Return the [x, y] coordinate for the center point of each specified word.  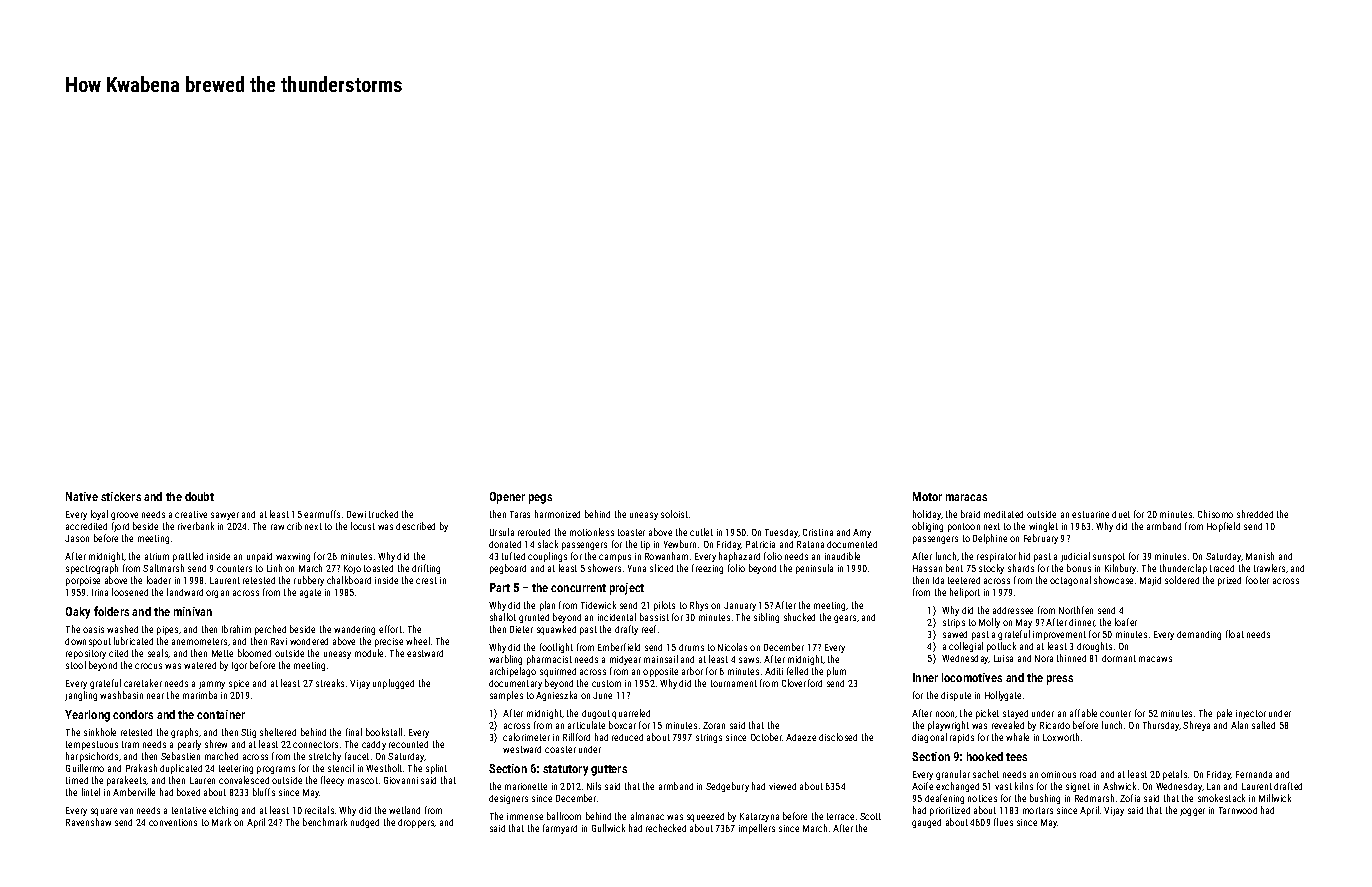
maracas [966, 497]
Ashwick [1119, 786]
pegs [540, 499]
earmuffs [322, 514]
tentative [189, 810]
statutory [565, 770]
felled [797, 671]
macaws [1155, 659]
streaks [330, 683]
